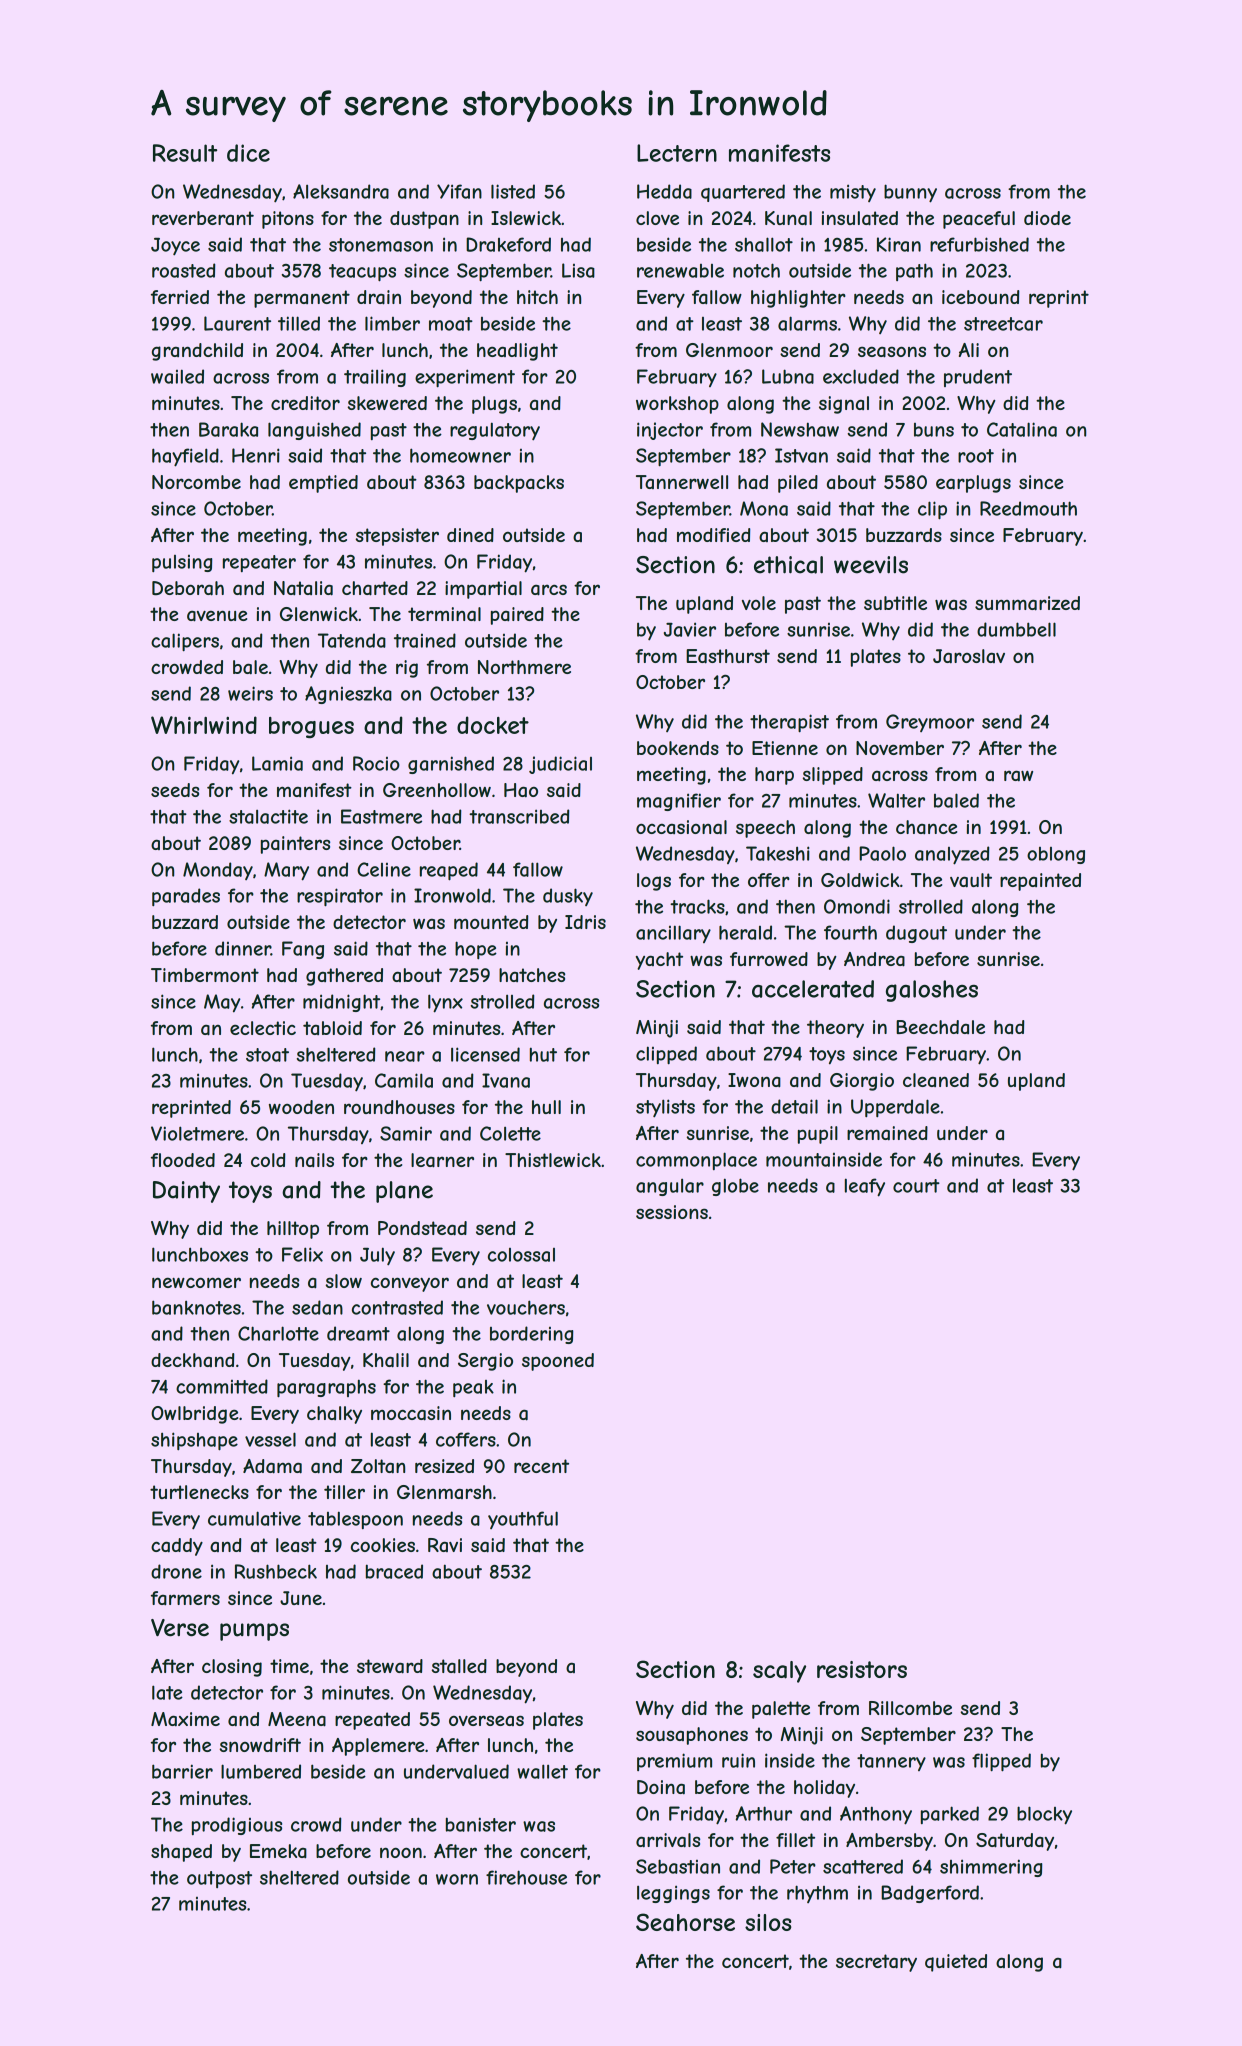 The height and width of the screenshot is (2046, 1242). I want to click on globe, so click(735, 1187).
